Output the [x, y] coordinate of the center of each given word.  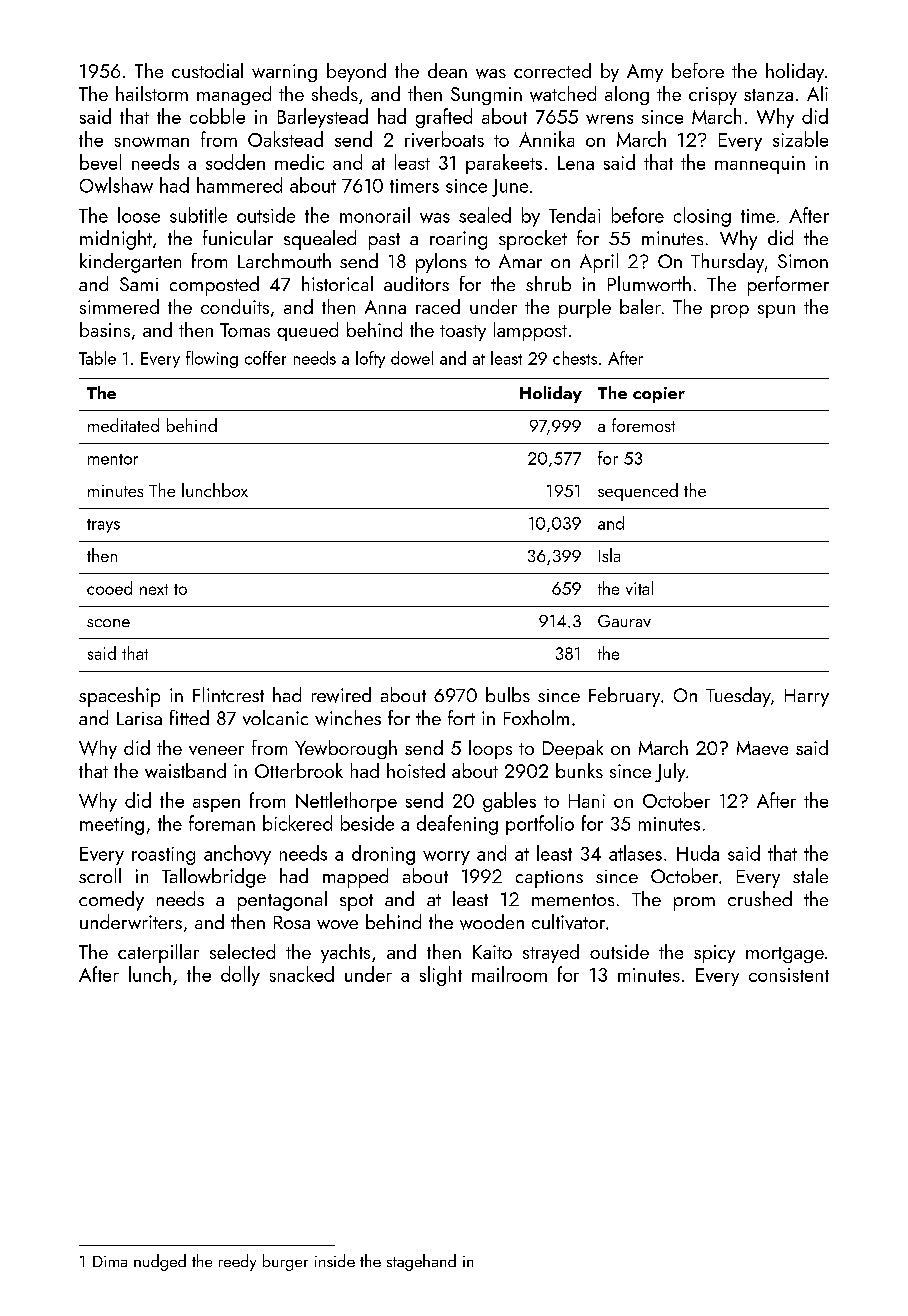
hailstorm [152, 93]
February [624, 697]
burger [285, 1262]
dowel [412, 358]
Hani [587, 801]
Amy [645, 73]
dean [447, 70]
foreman [222, 823]
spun [776, 311]
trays [103, 526]
